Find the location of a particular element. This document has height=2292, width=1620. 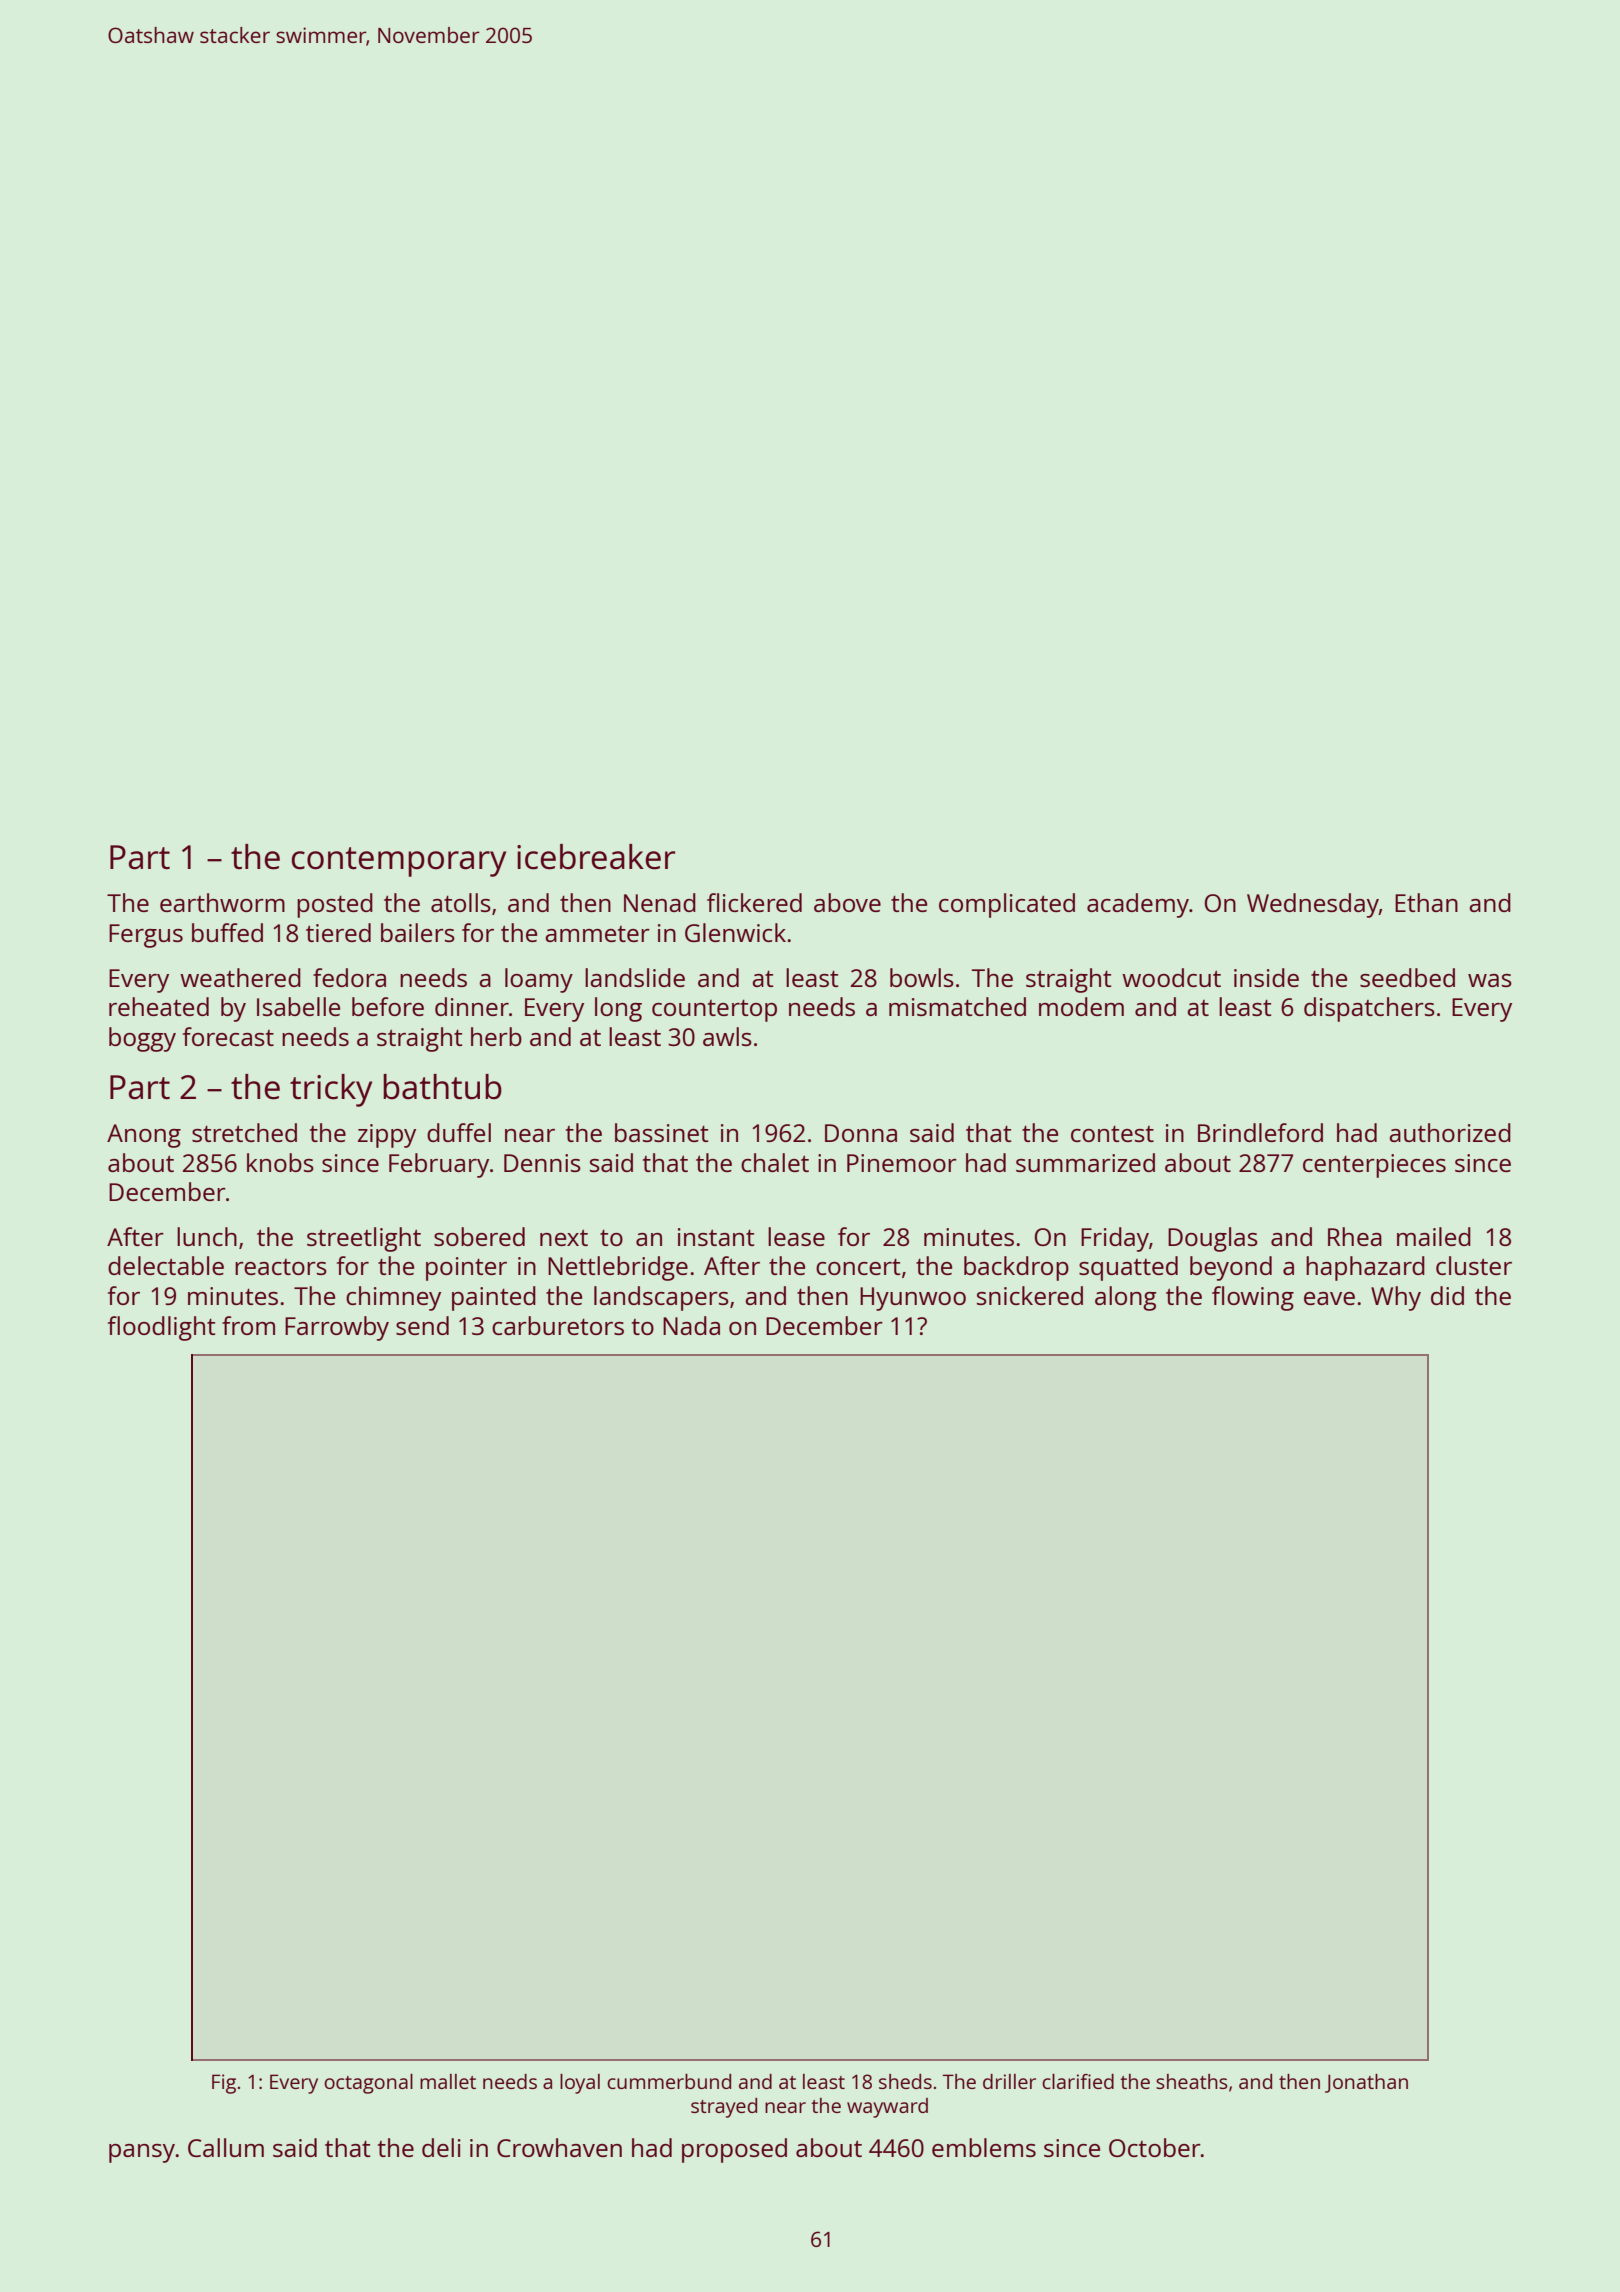

contemporary is located at coordinates (399, 862).
